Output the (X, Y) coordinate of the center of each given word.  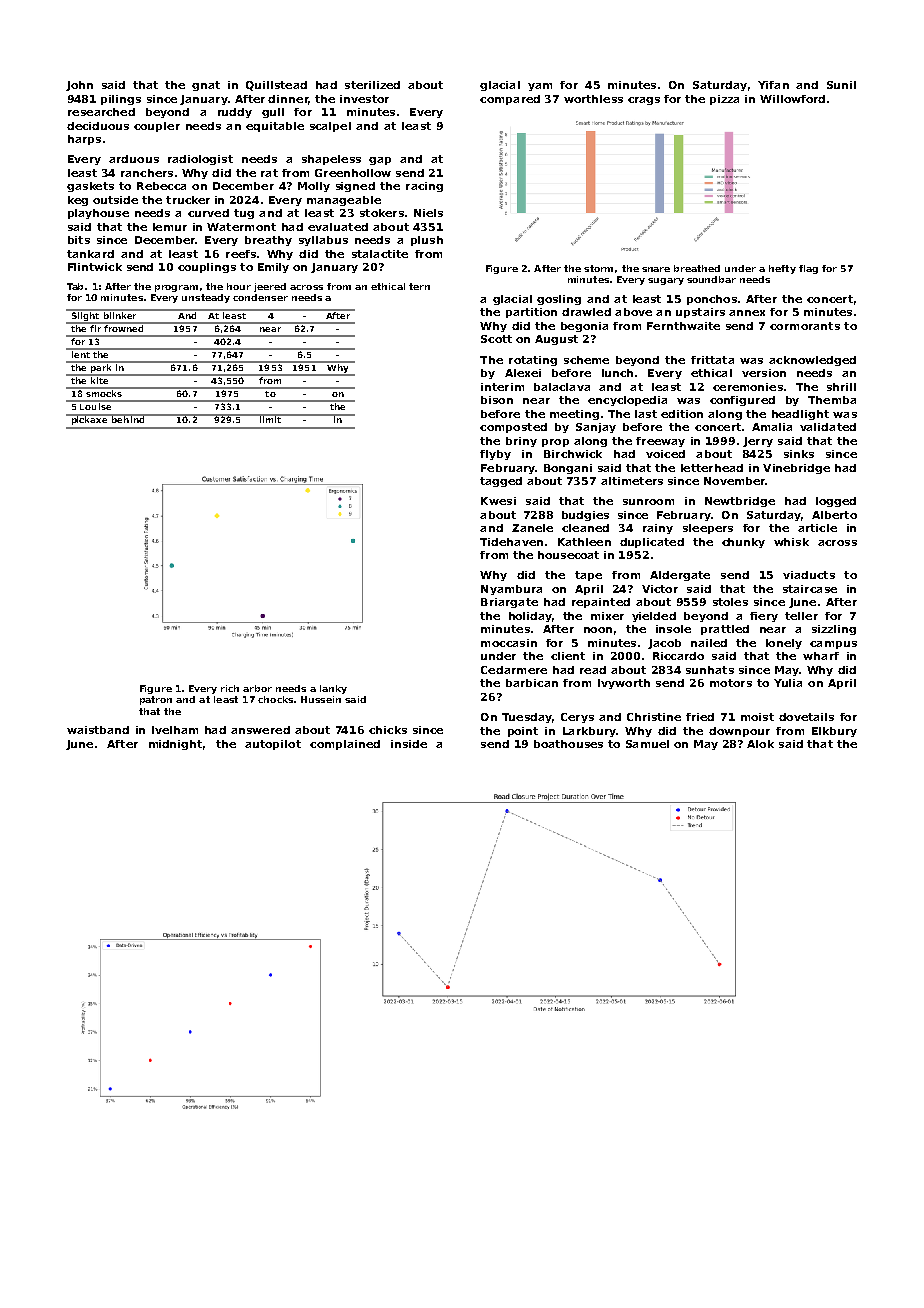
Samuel (647, 744)
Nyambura (511, 590)
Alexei (523, 373)
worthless (593, 99)
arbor (257, 688)
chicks (388, 730)
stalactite (380, 254)
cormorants (805, 326)
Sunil (841, 85)
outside (115, 200)
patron (156, 700)
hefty (782, 269)
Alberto (834, 515)
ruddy (235, 113)
